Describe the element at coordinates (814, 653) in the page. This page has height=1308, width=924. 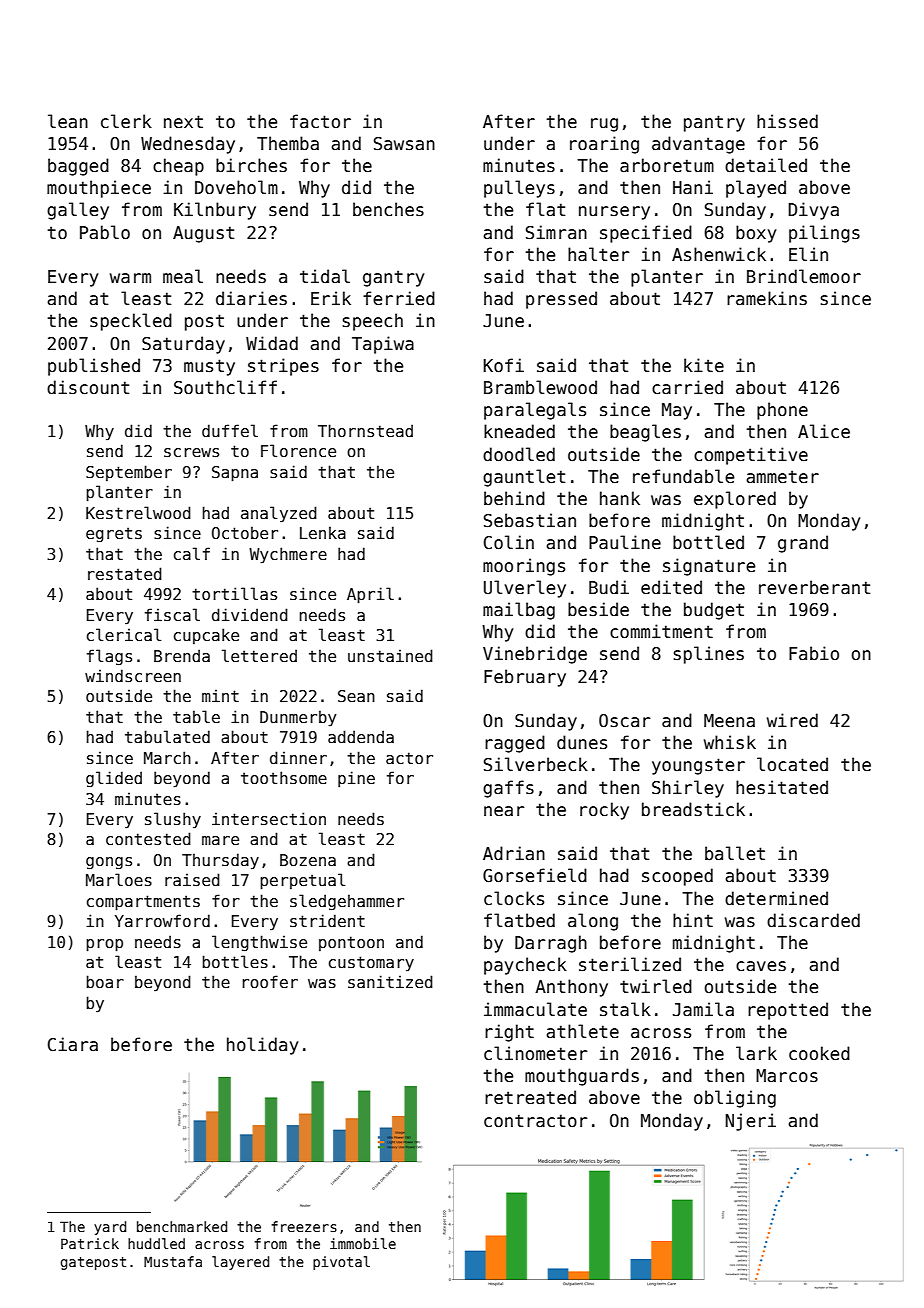
I see `Fabio` at that location.
